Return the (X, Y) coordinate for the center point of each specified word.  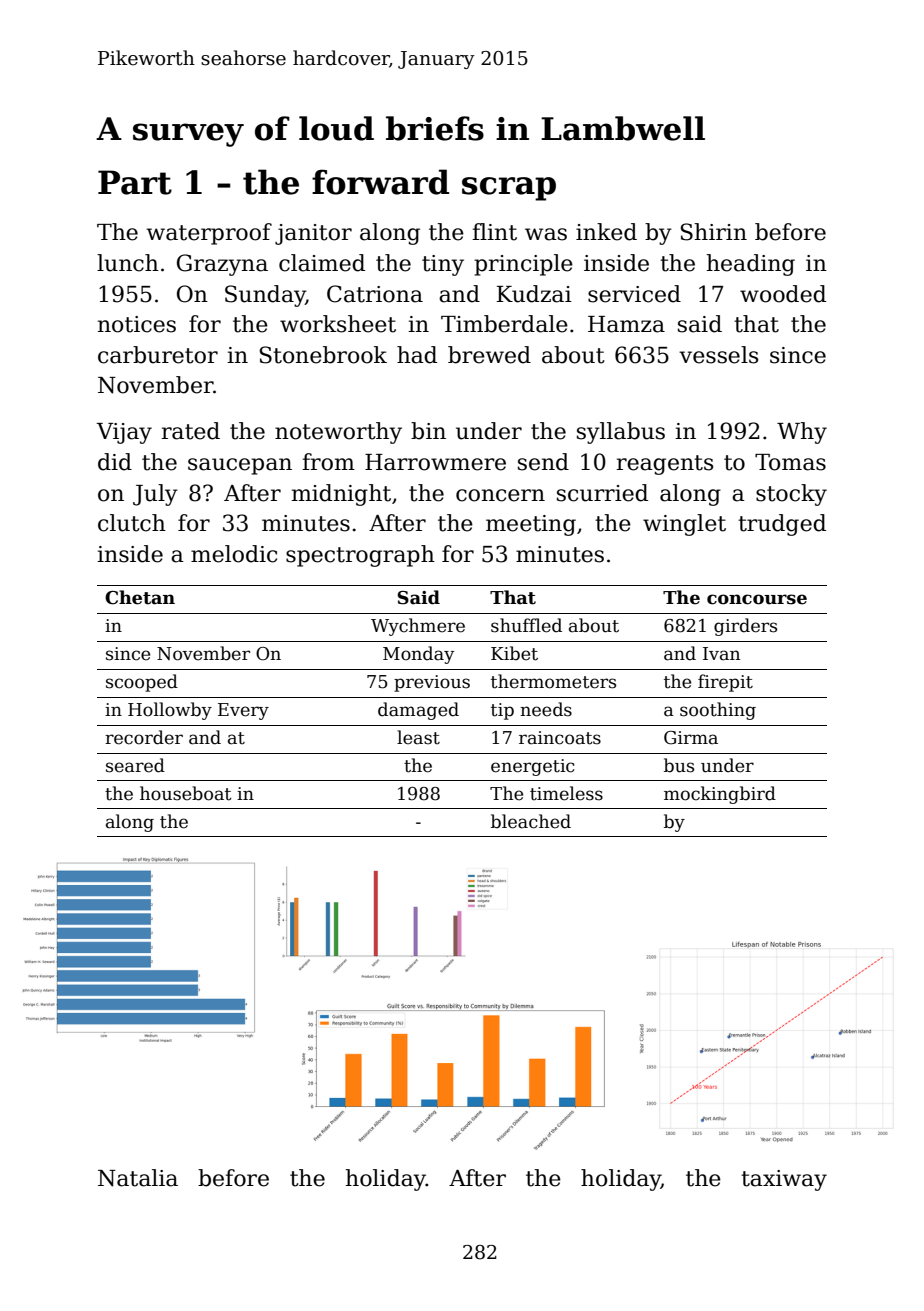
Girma (691, 738)
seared (135, 765)
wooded (783, 294)
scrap (509, 189)
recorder (144, 737)
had (417, 355)
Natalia (138, 1178)
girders (745, 627)
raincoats (560, 738)
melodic (234, 554)
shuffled (526, 625)
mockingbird (720, 795)
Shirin (714, 232)
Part (135, 182)
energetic (533, 767)
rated (191, 431)
